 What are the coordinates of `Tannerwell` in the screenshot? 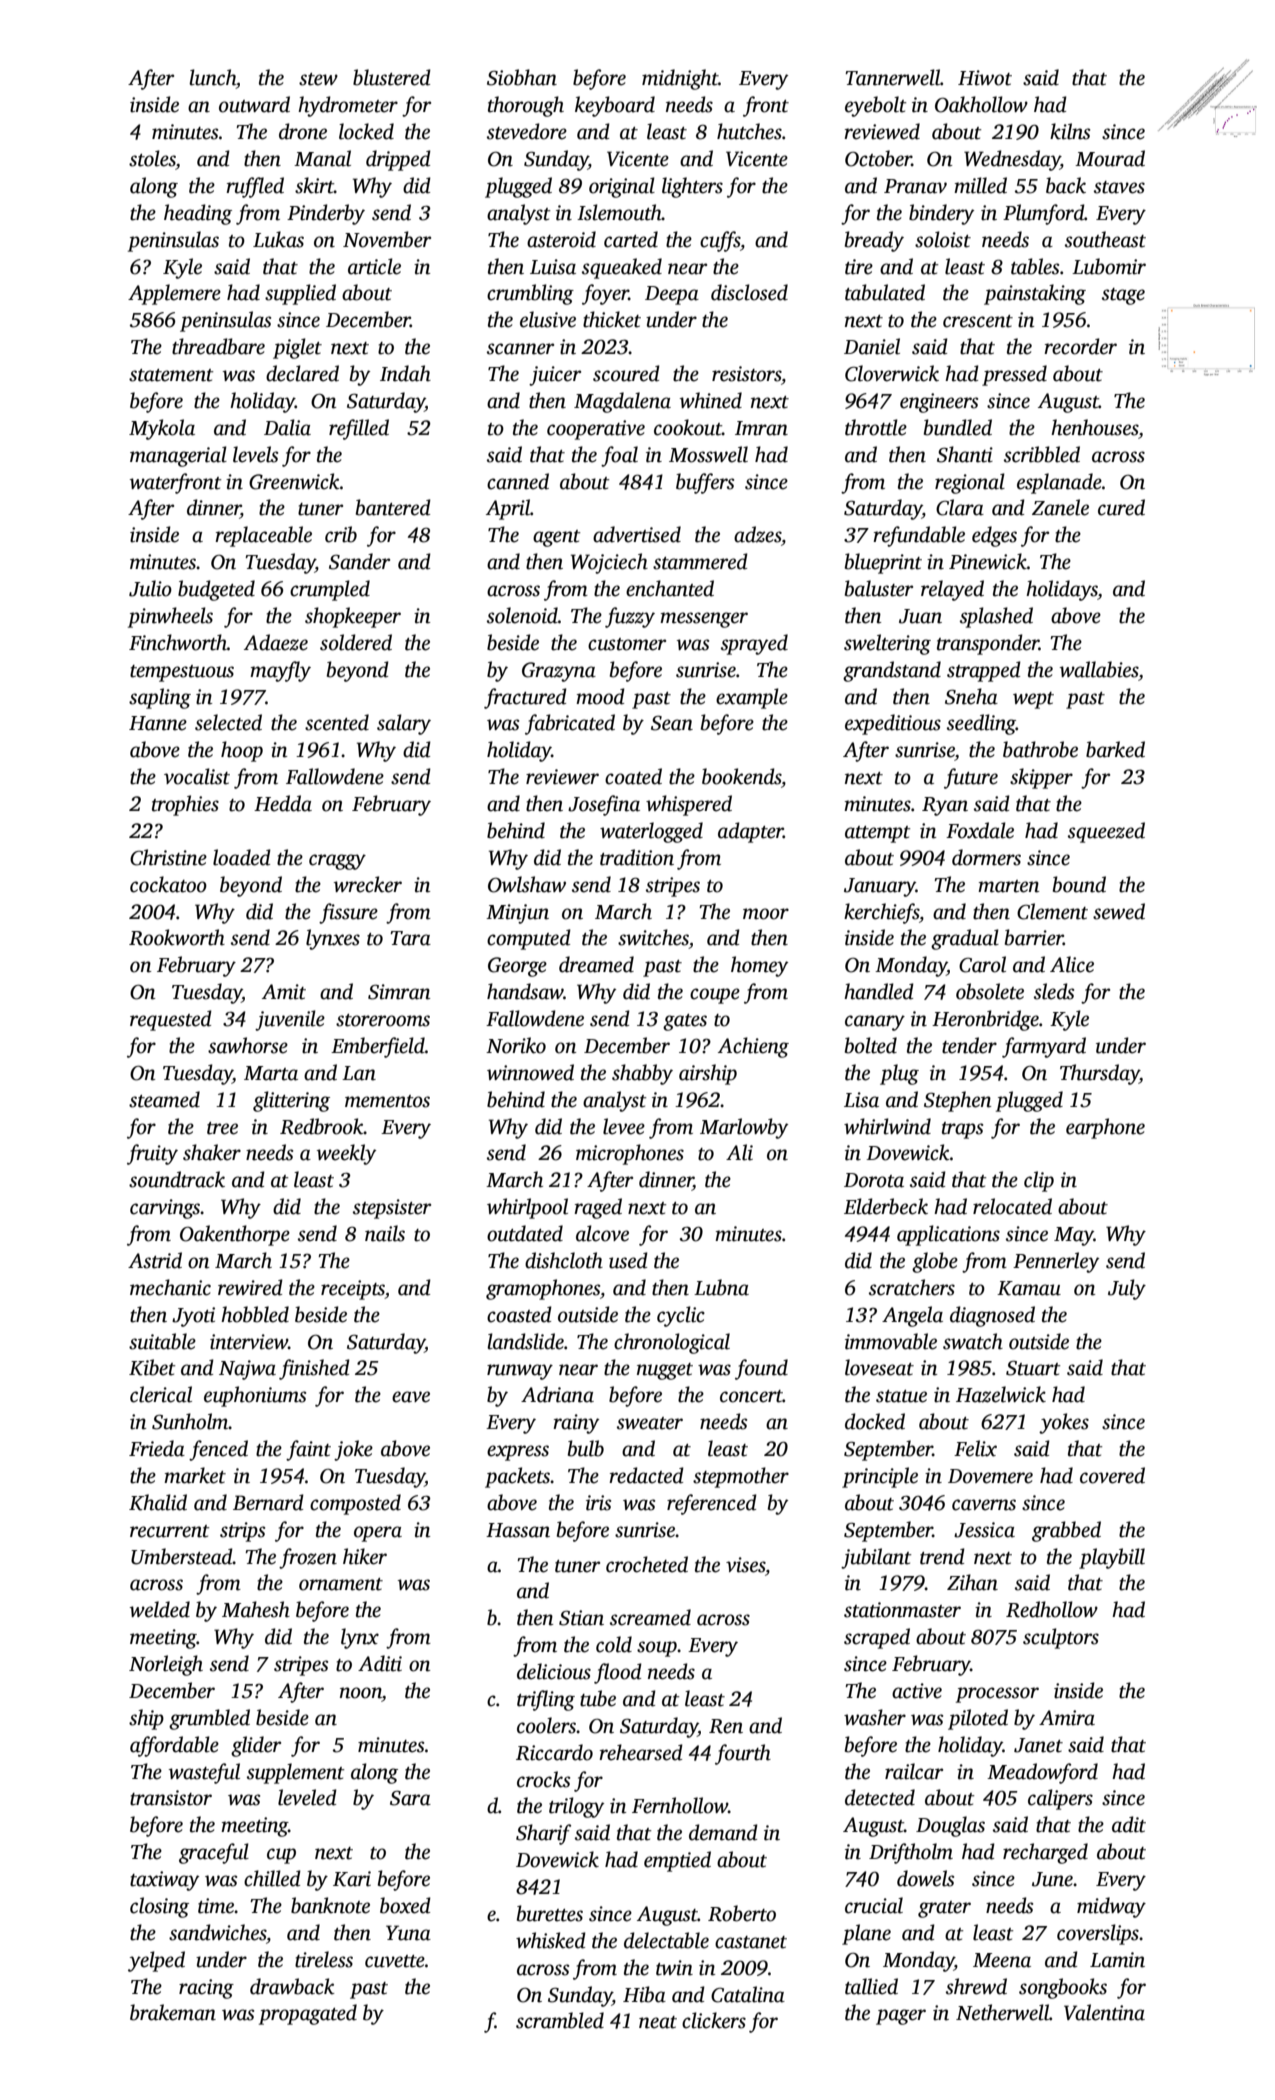 It's located at (892, 77).
